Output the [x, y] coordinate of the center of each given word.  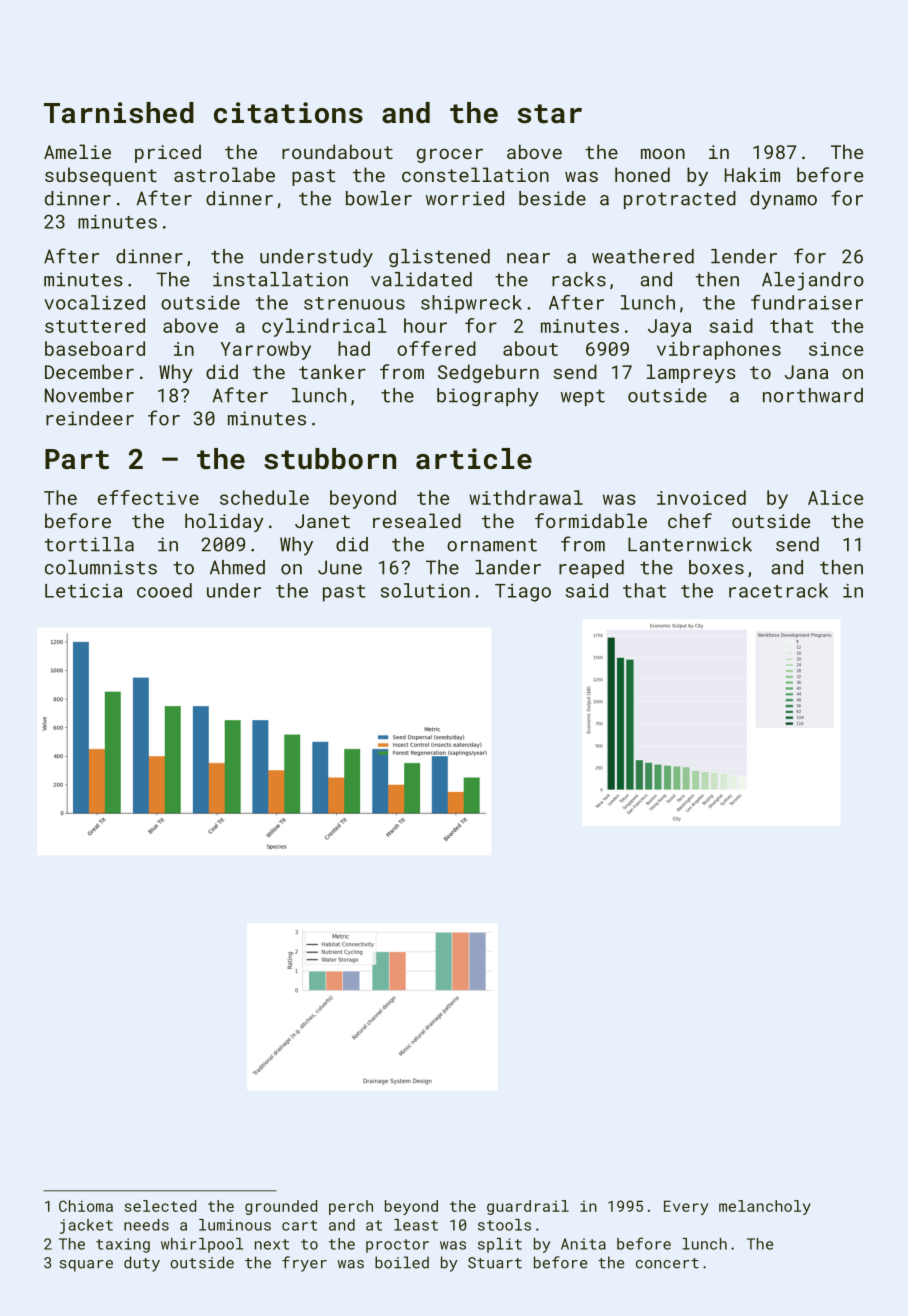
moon [663, 153]
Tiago [523, 593]
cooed [164, 590]
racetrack [778, 590]
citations [288, 113]
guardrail [528, 1207]
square [86, 1266]
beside [552, 198]
